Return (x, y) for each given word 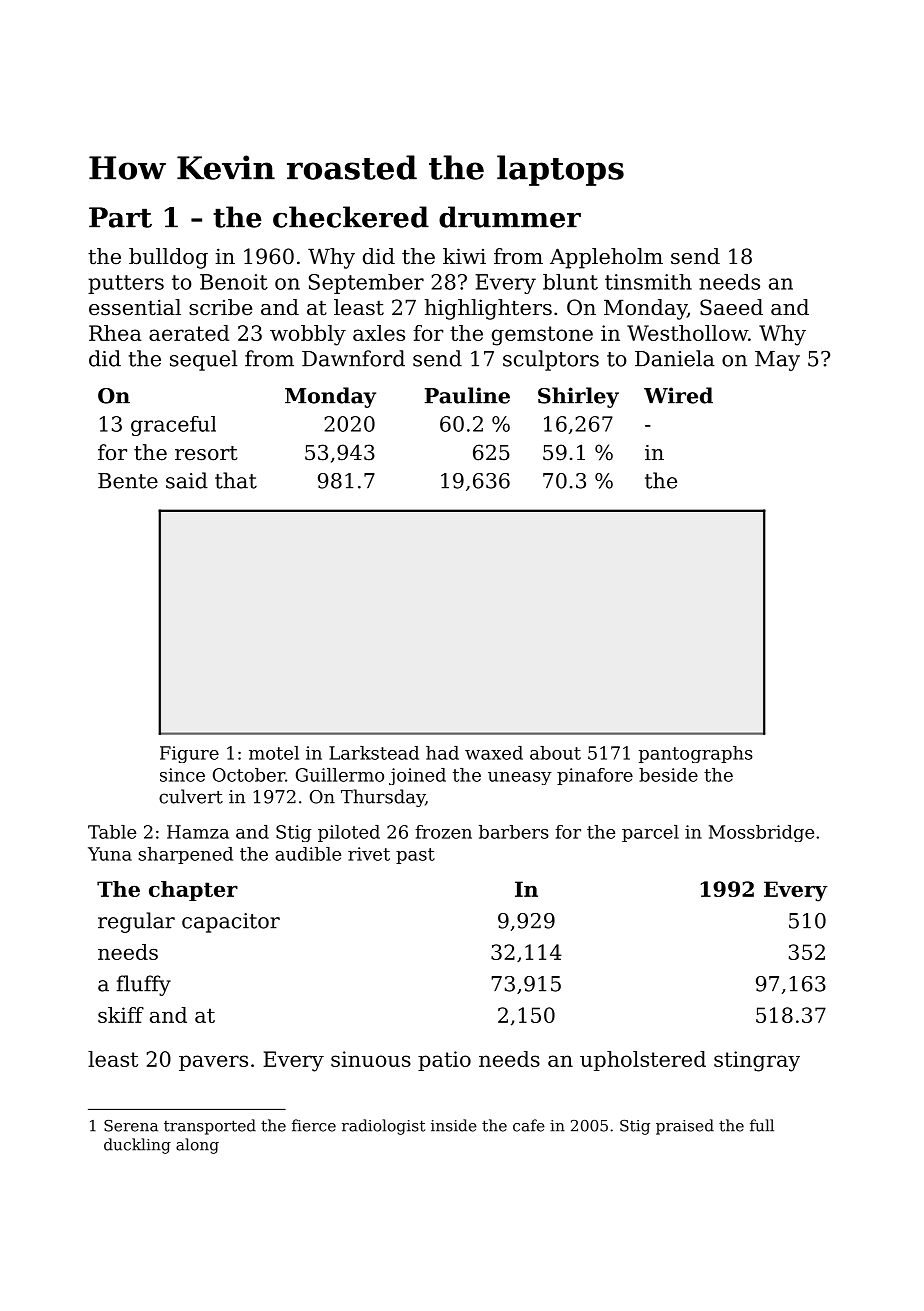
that (236, 480)
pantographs (695, 754)
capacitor (231, 923)
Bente (128, 481)
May (777, 361)
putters (126, 284)
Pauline (467, 395)
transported (210, 1127)
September (366, 284)
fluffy (144, 985)
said (187, 480)
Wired (678, 395)
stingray (757, 1061)
